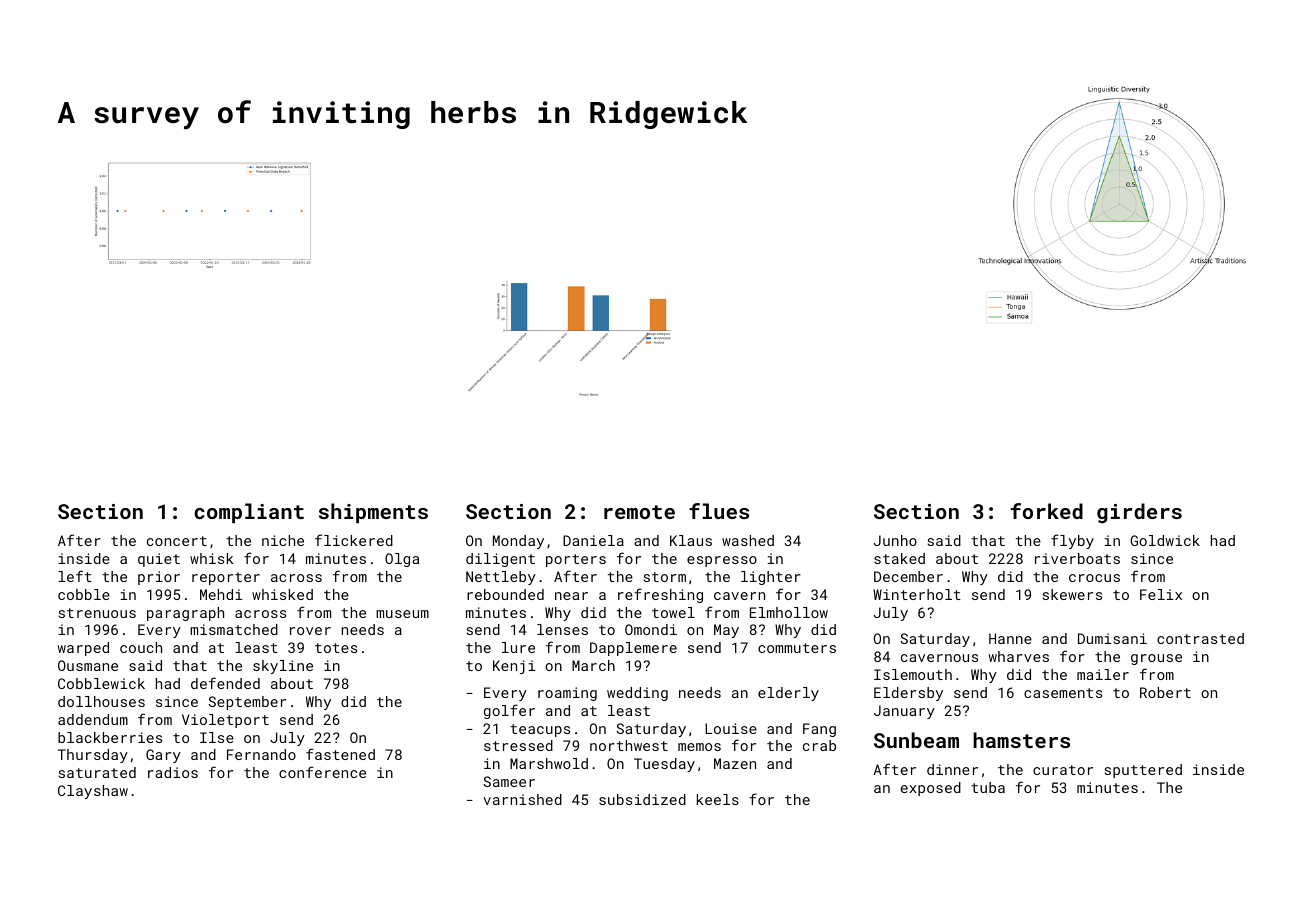  I want to click on remote, so click(639, 512).
